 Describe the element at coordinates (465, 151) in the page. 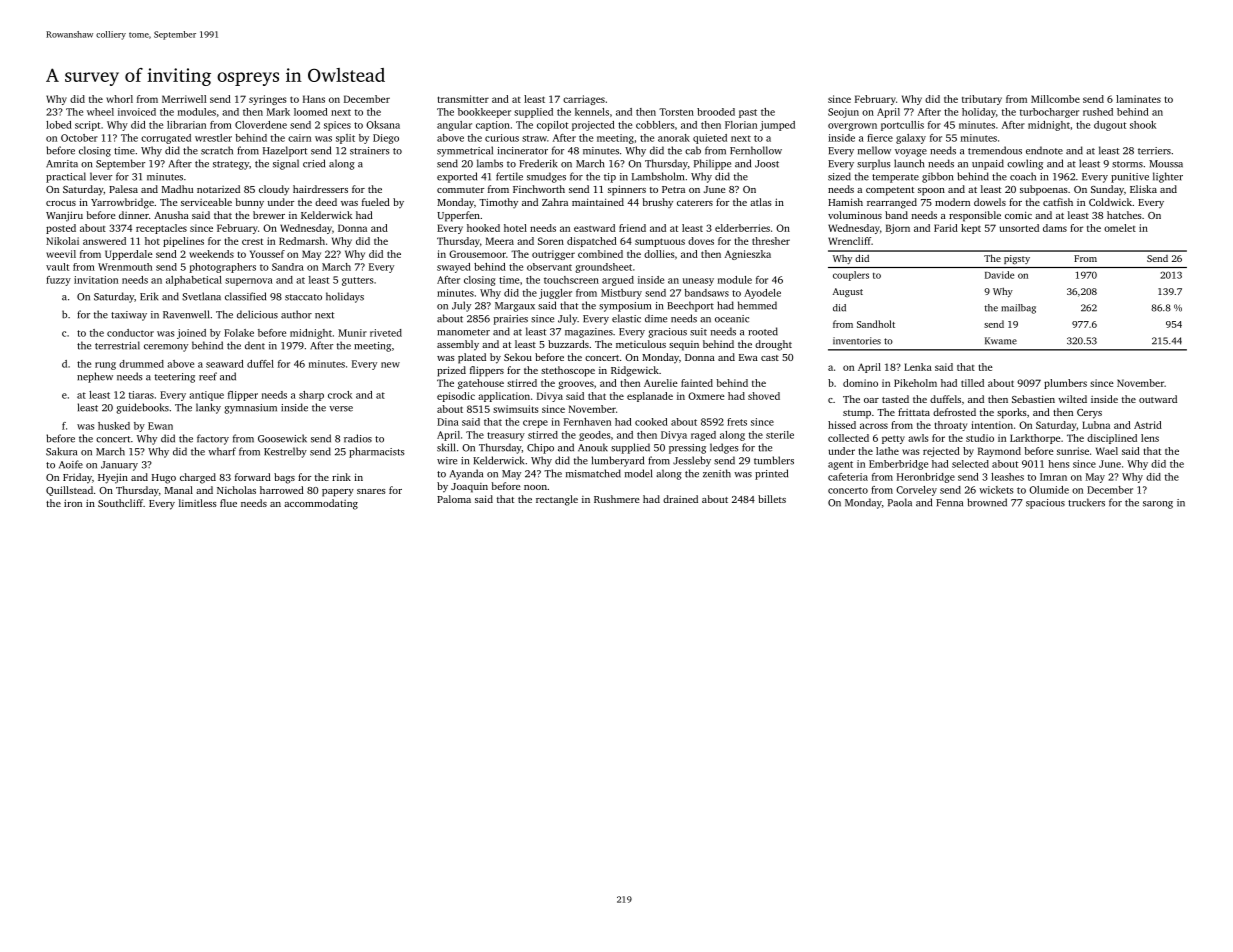

I see `symmetrical` at that location.
